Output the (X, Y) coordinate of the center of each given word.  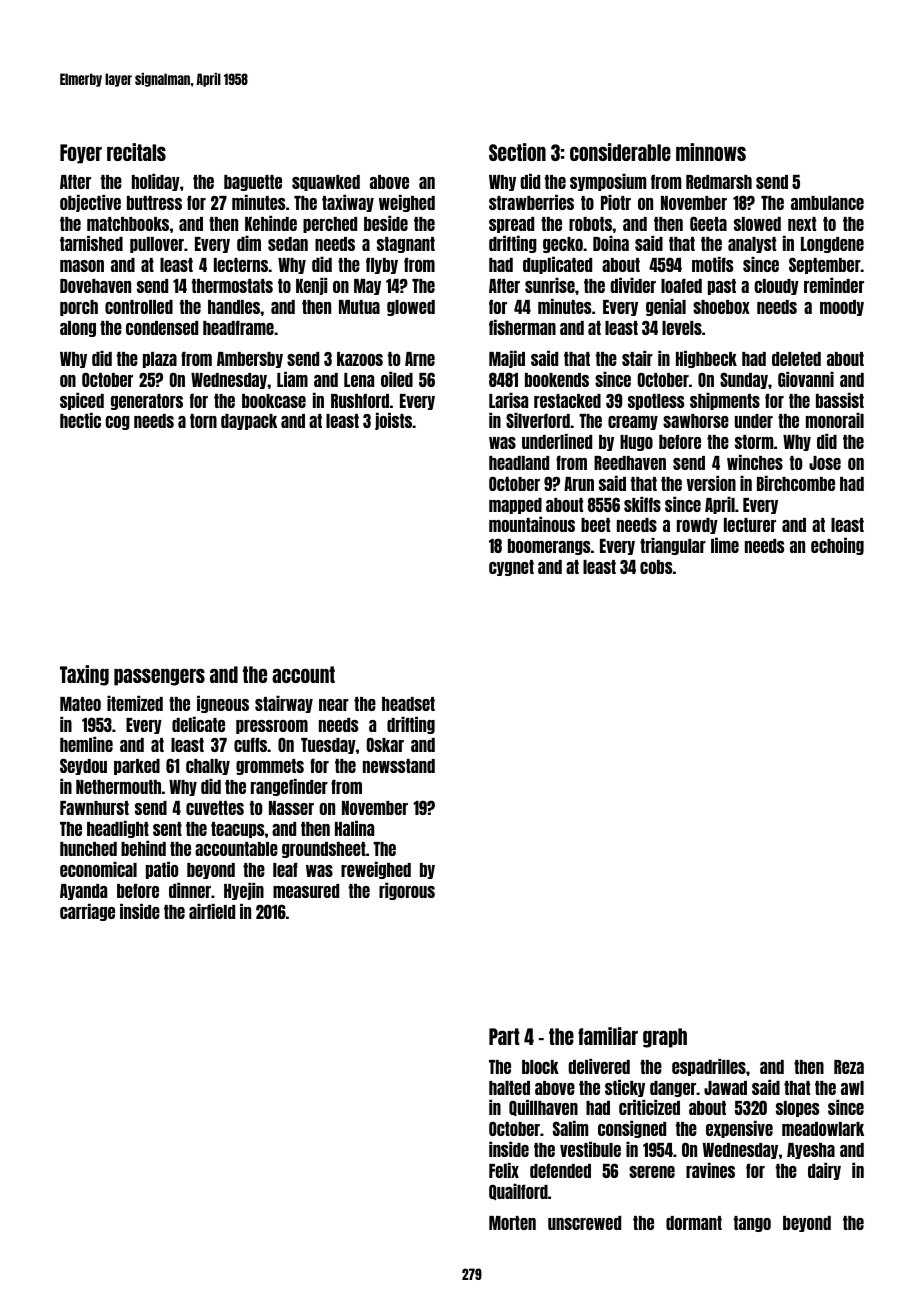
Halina (354, 828)
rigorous (407, 891)
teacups (237, 830)
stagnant (406, 245)
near (334, 705)
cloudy (776, 287)
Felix (504, 1170)
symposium (608, 182)
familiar (608, 1036)
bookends (557, 380)
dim (249, 243)
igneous (223, 704)
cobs (656, 567)
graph (665, 1038)
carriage (87, 912)
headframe (238, 327)
